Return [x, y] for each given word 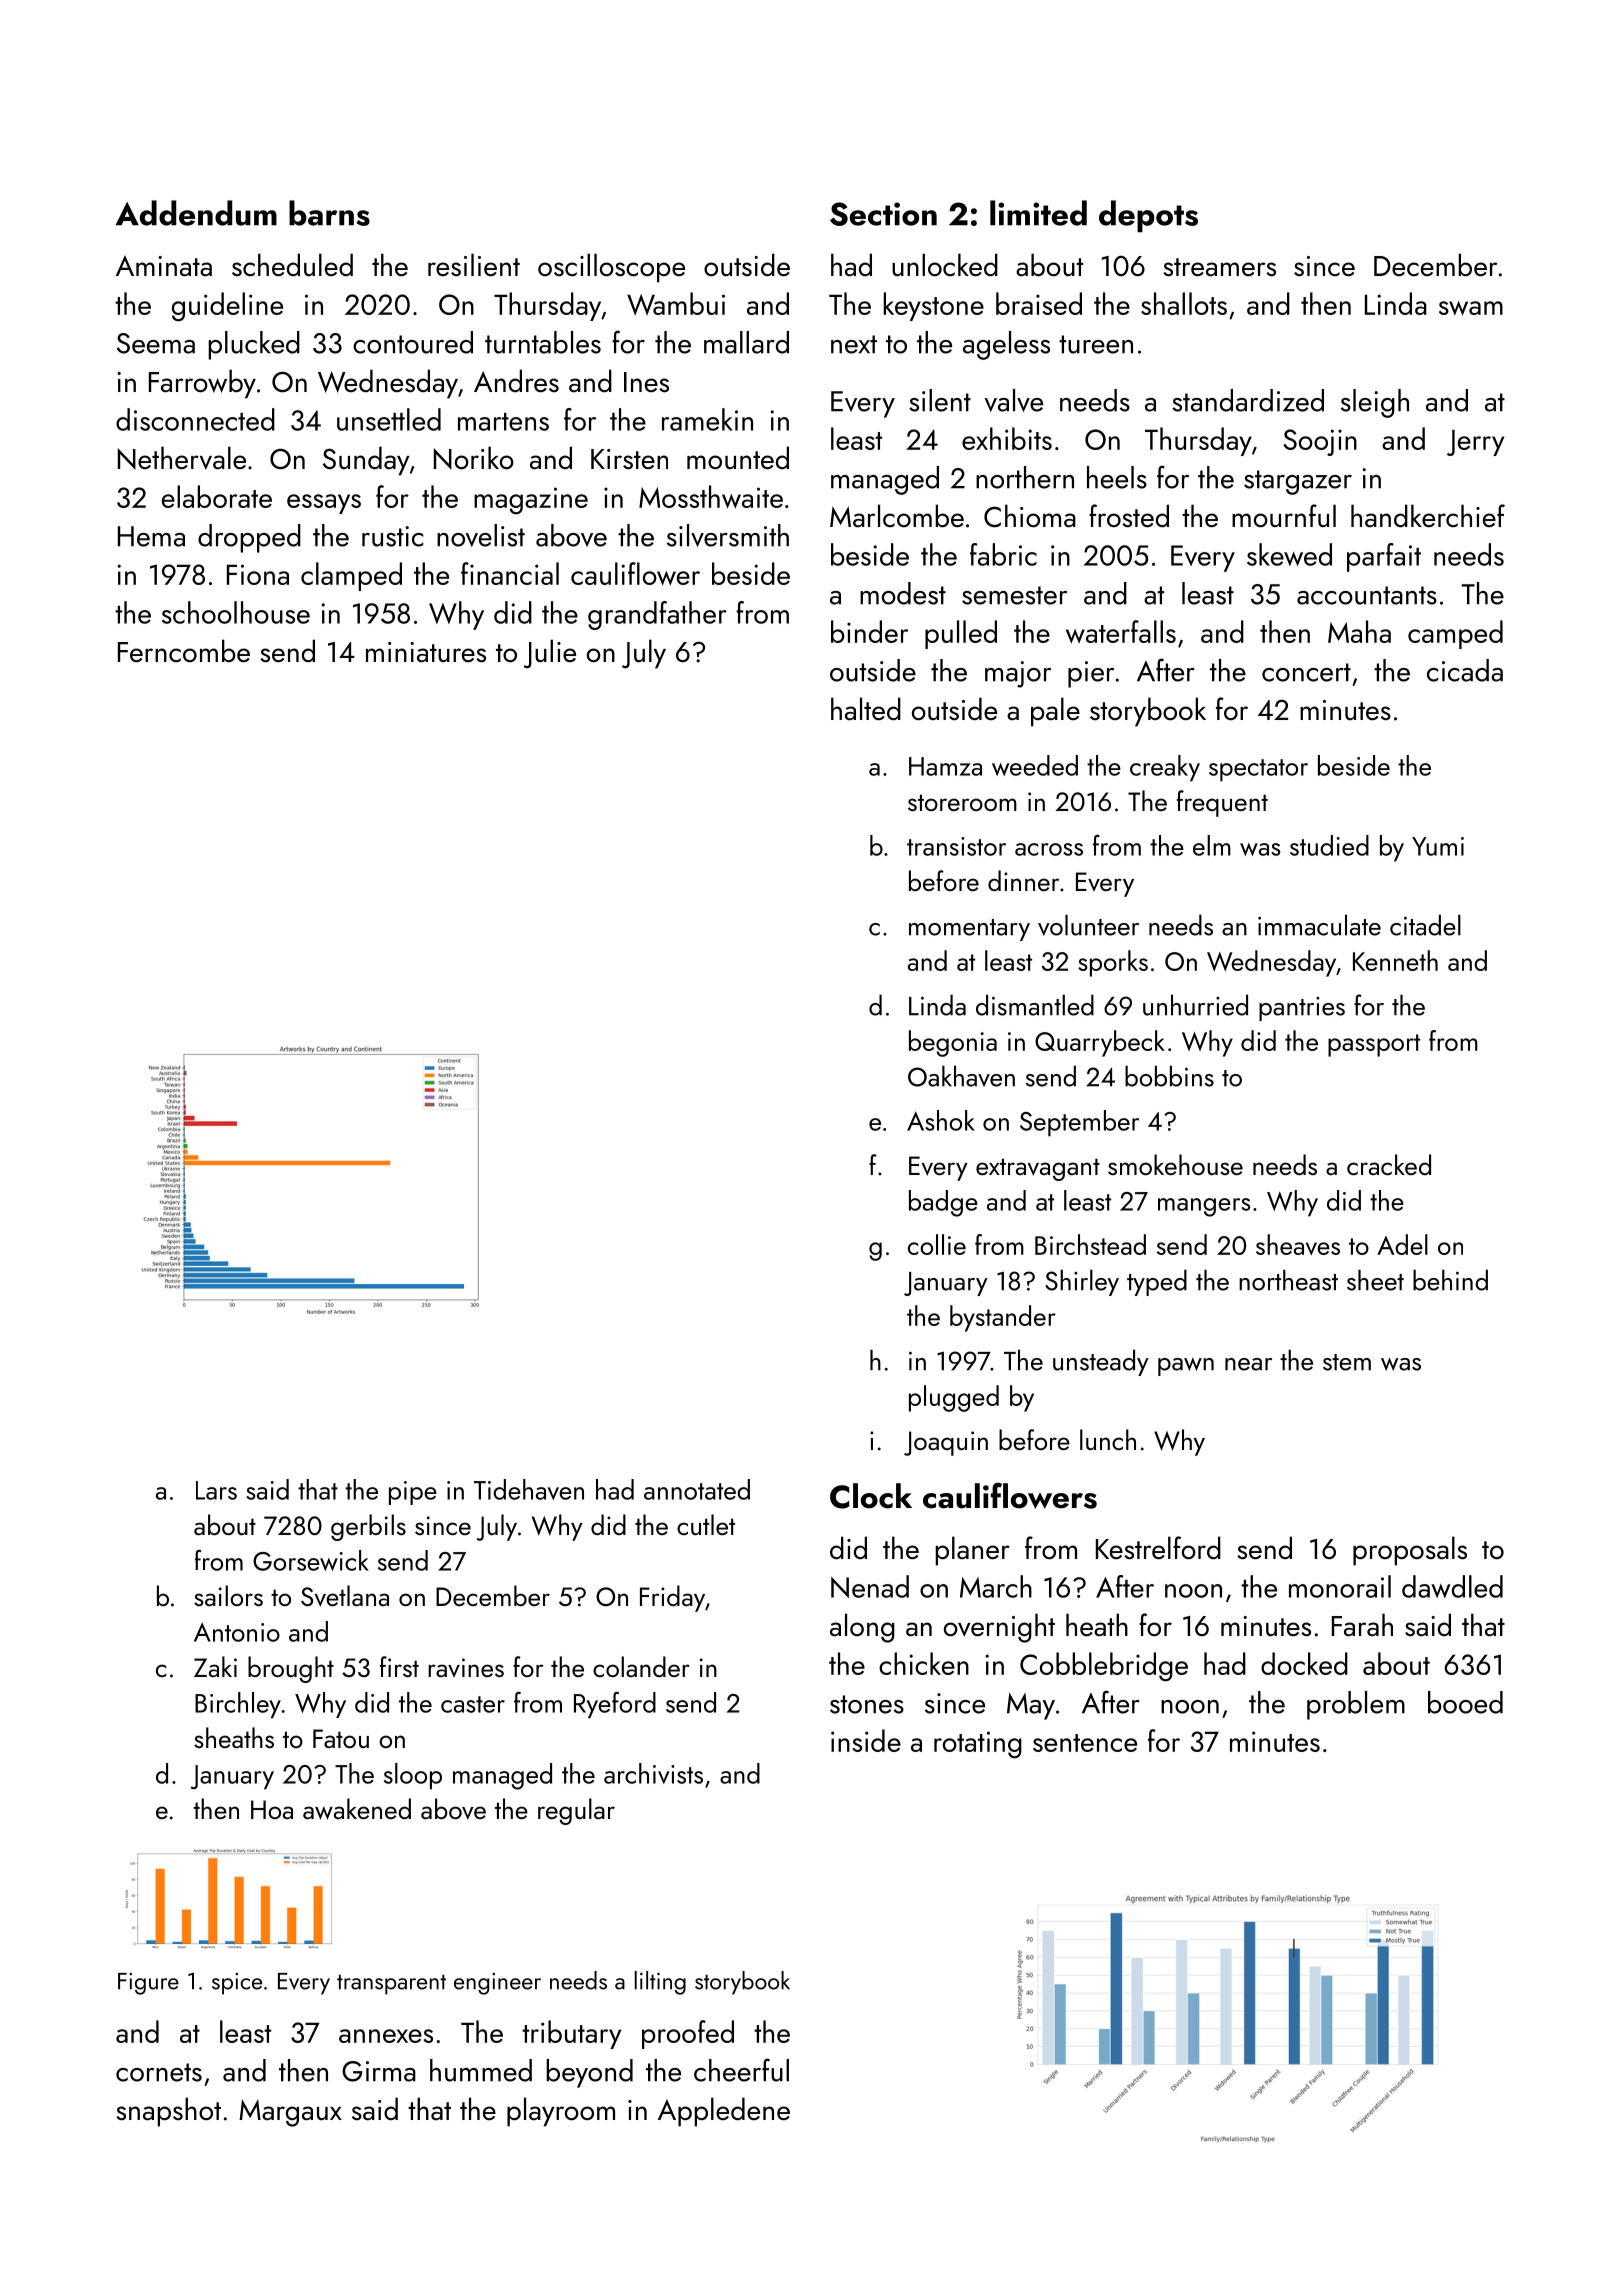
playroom [561, 2112]
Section [883, 214]
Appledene [724, 2112]
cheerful [741, 2070]
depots [1148, 216]
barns [329, 213]
